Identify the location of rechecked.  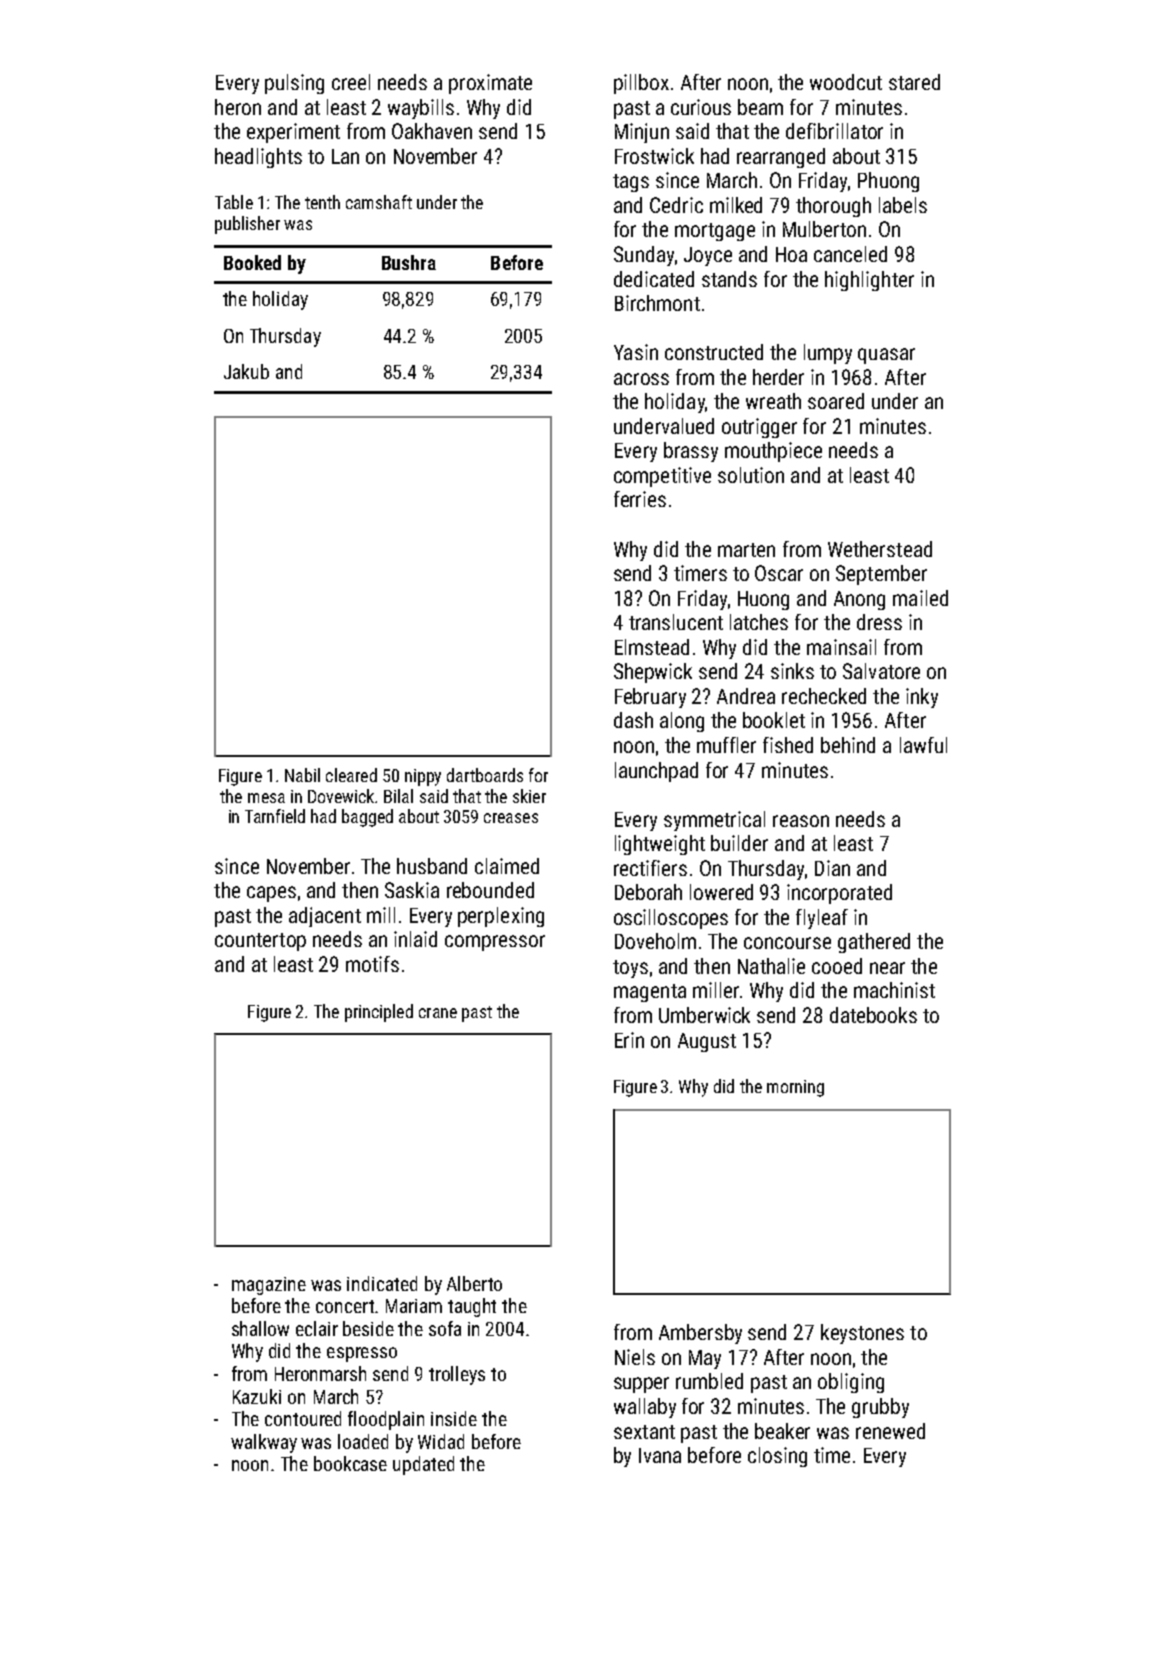
(824, 696).
